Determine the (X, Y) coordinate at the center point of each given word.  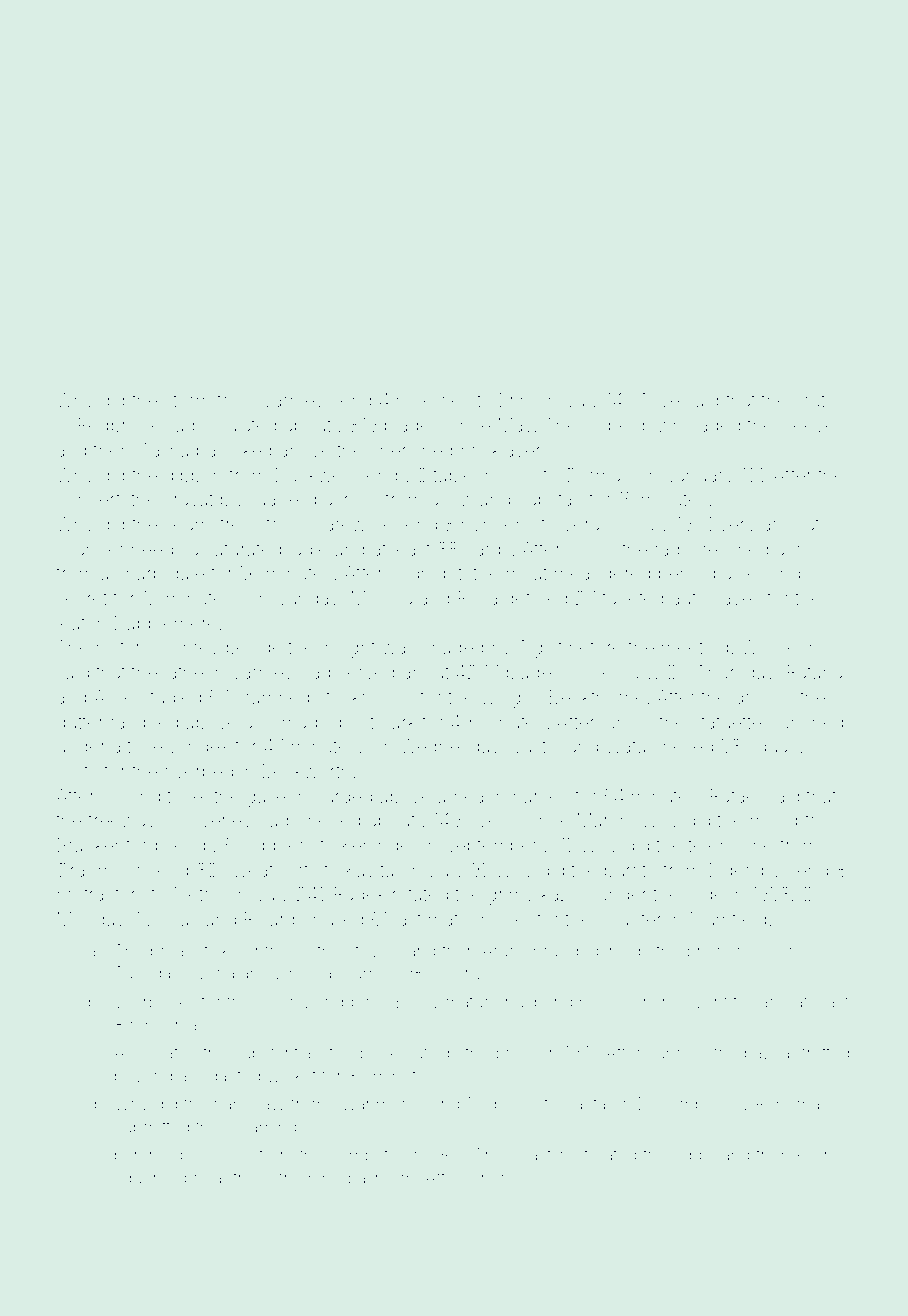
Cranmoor (99, 870)
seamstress (212, 524)
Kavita (370, 870)
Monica (382, 598)
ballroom (381, 1177)
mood (773, 820)
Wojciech (779, 649)
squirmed (151, 1179)
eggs (692, 1158)
